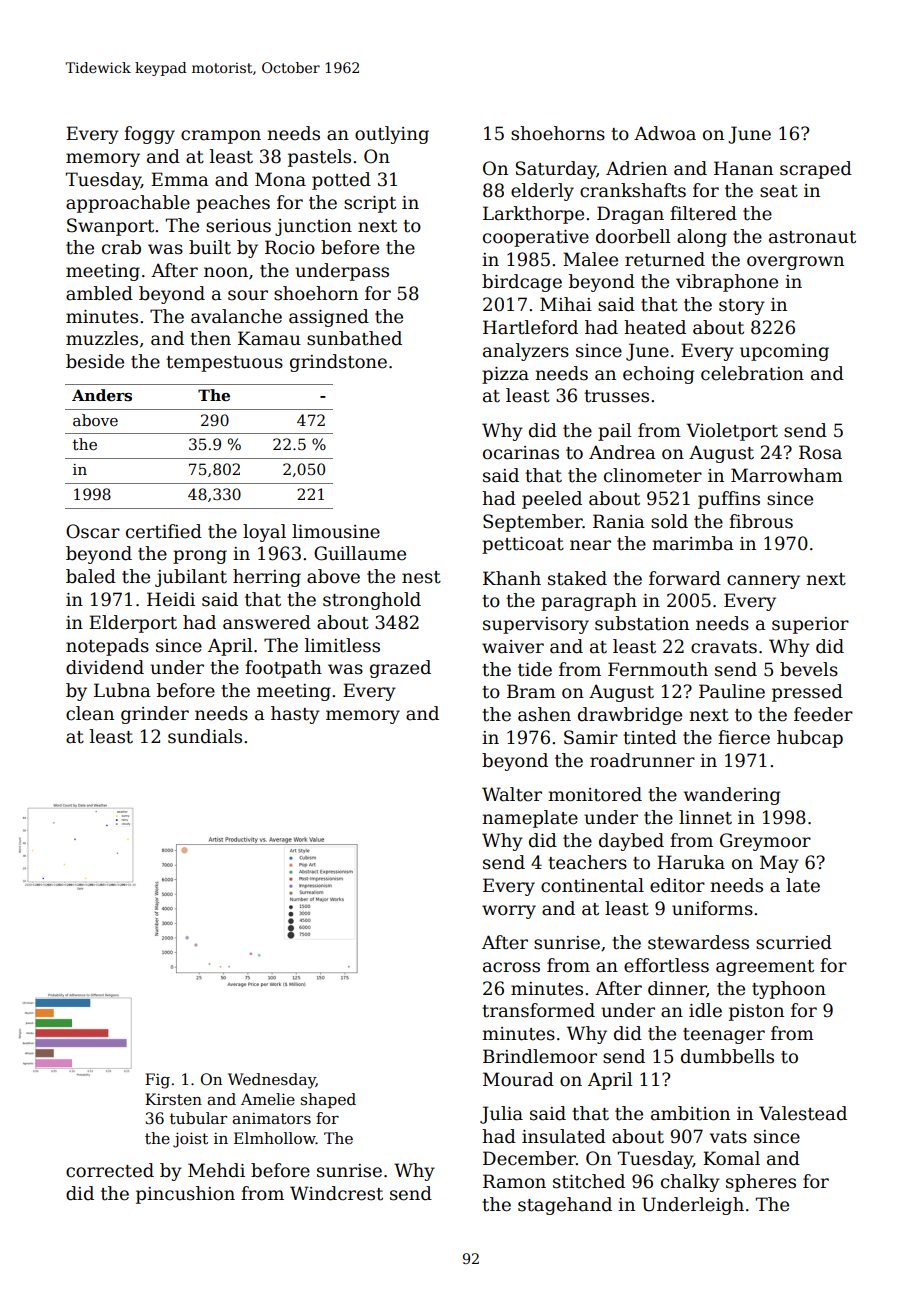 This screenshot has height=1314, width=924. I want to click on upcoming, so click(784, 352).
